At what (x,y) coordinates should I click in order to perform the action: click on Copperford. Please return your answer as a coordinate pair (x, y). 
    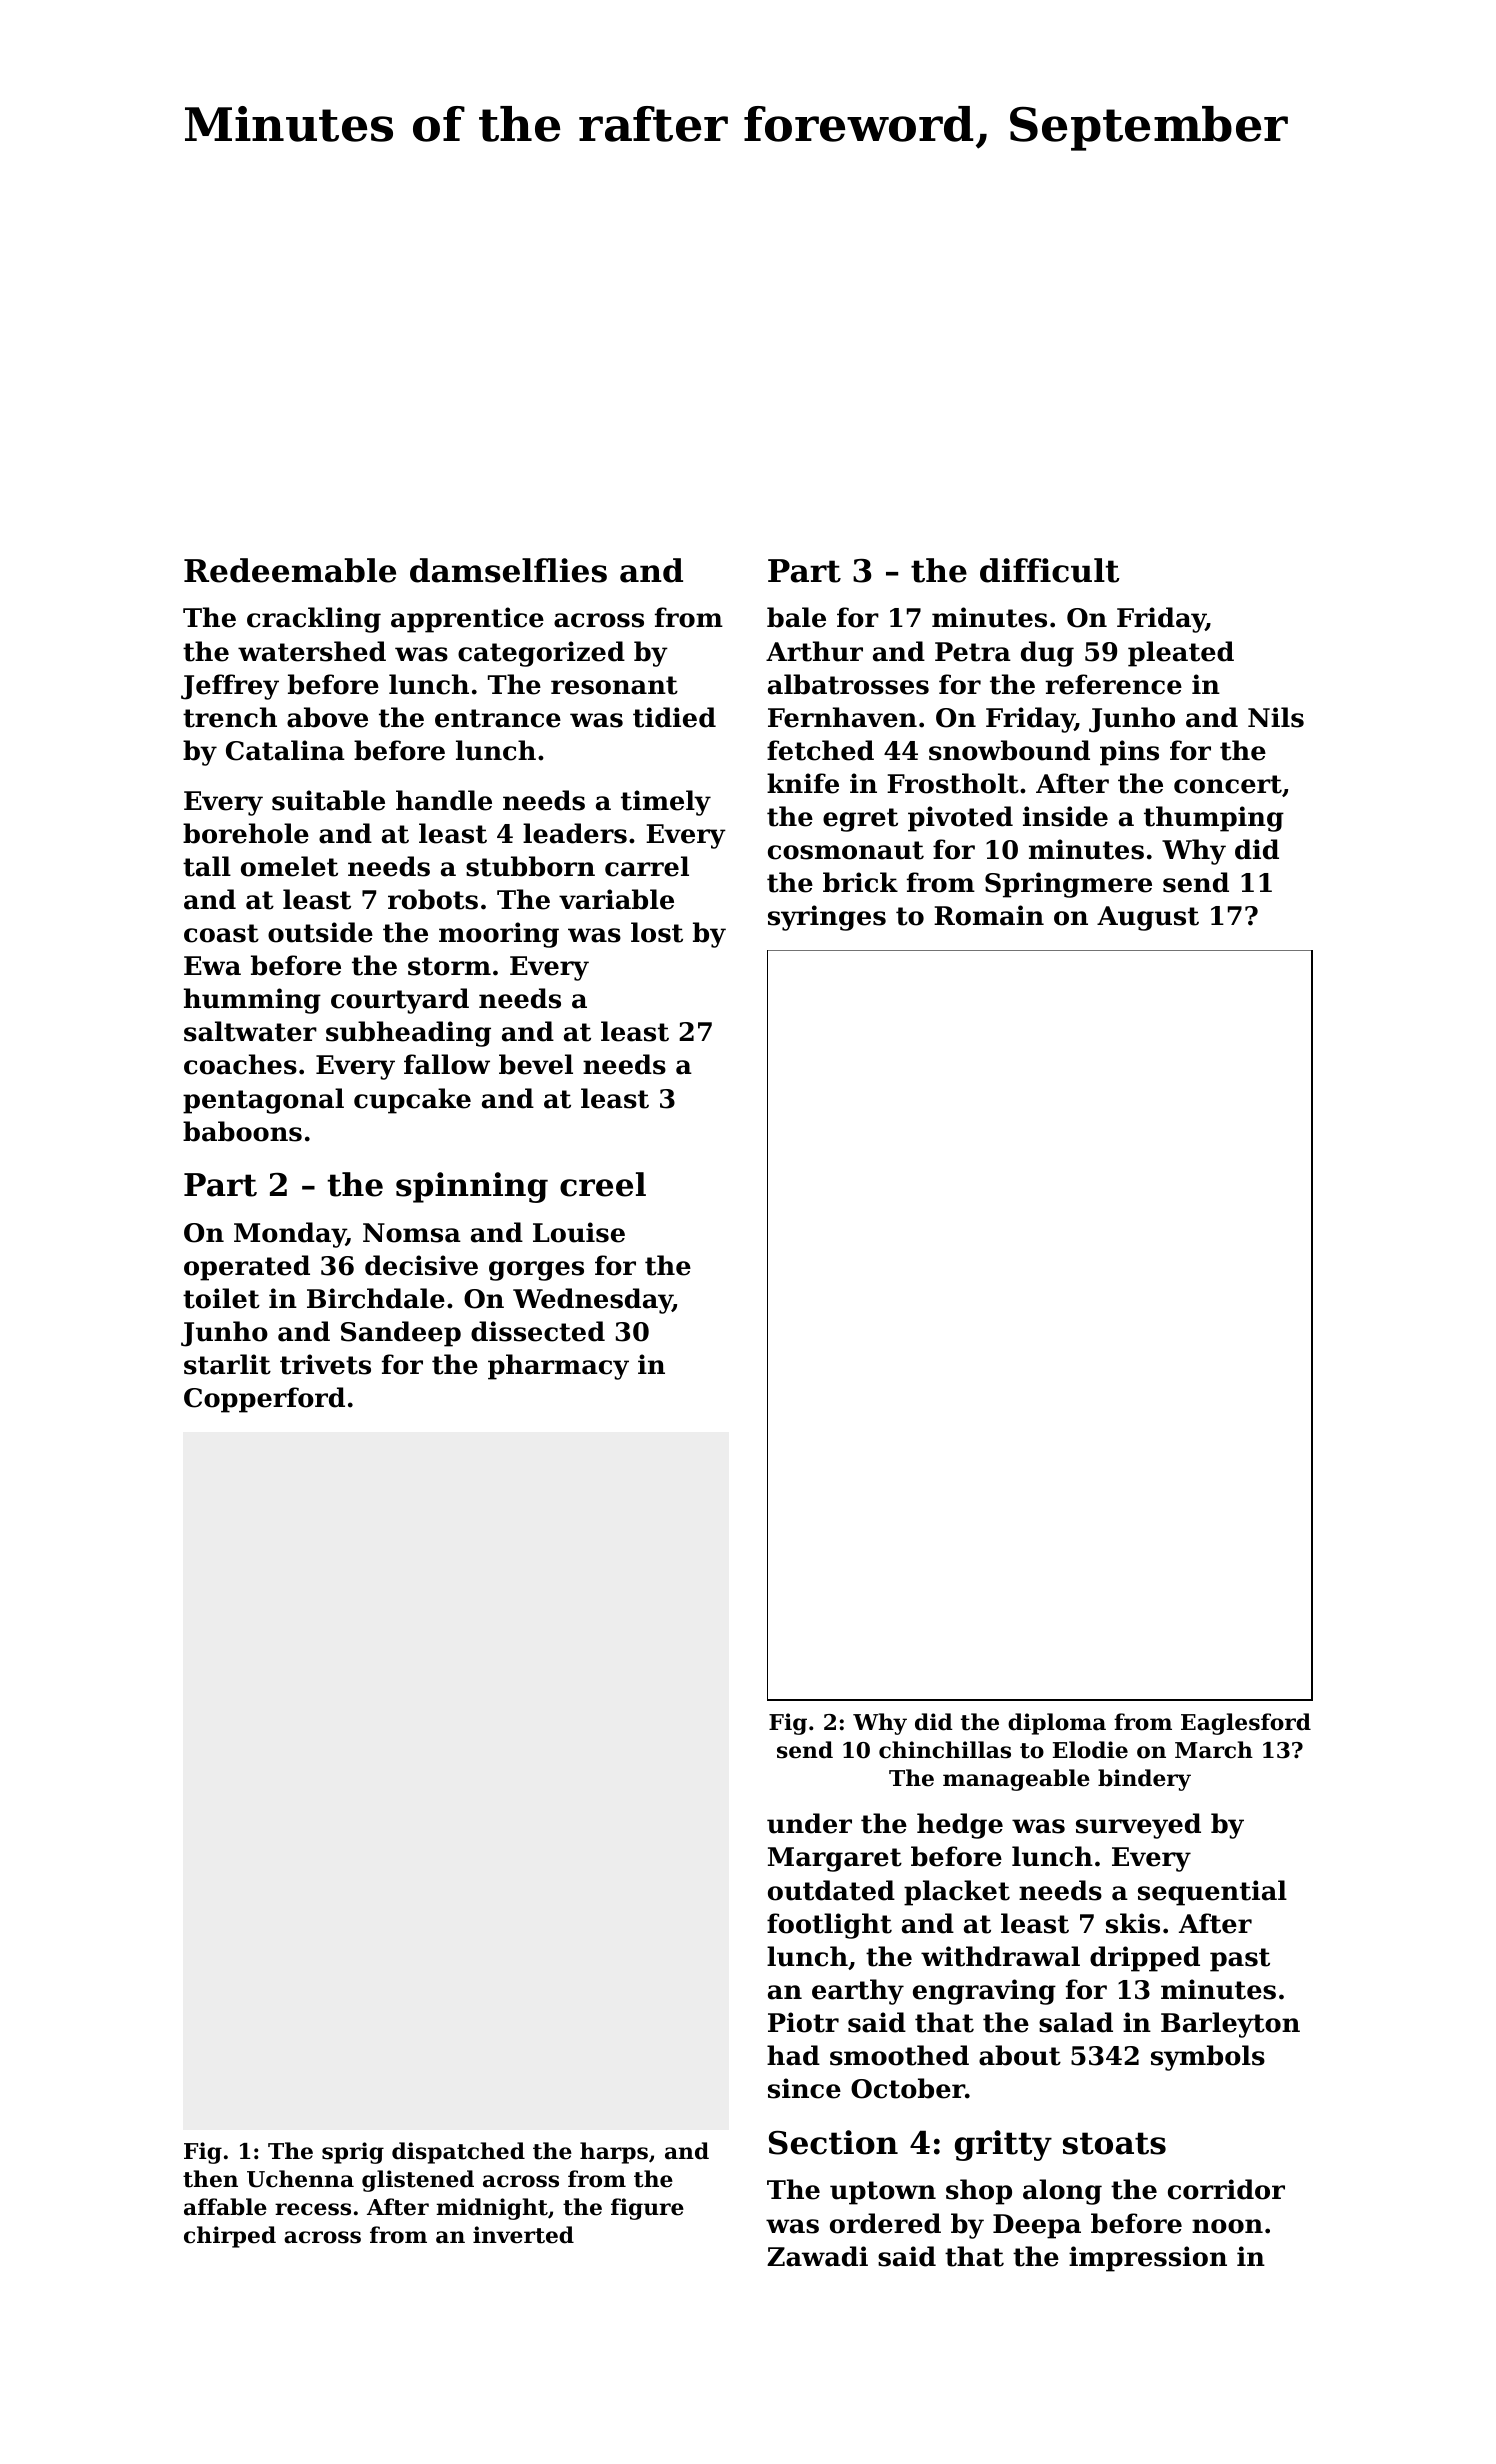
    Looking at the image, I should click on (264, 1400).
